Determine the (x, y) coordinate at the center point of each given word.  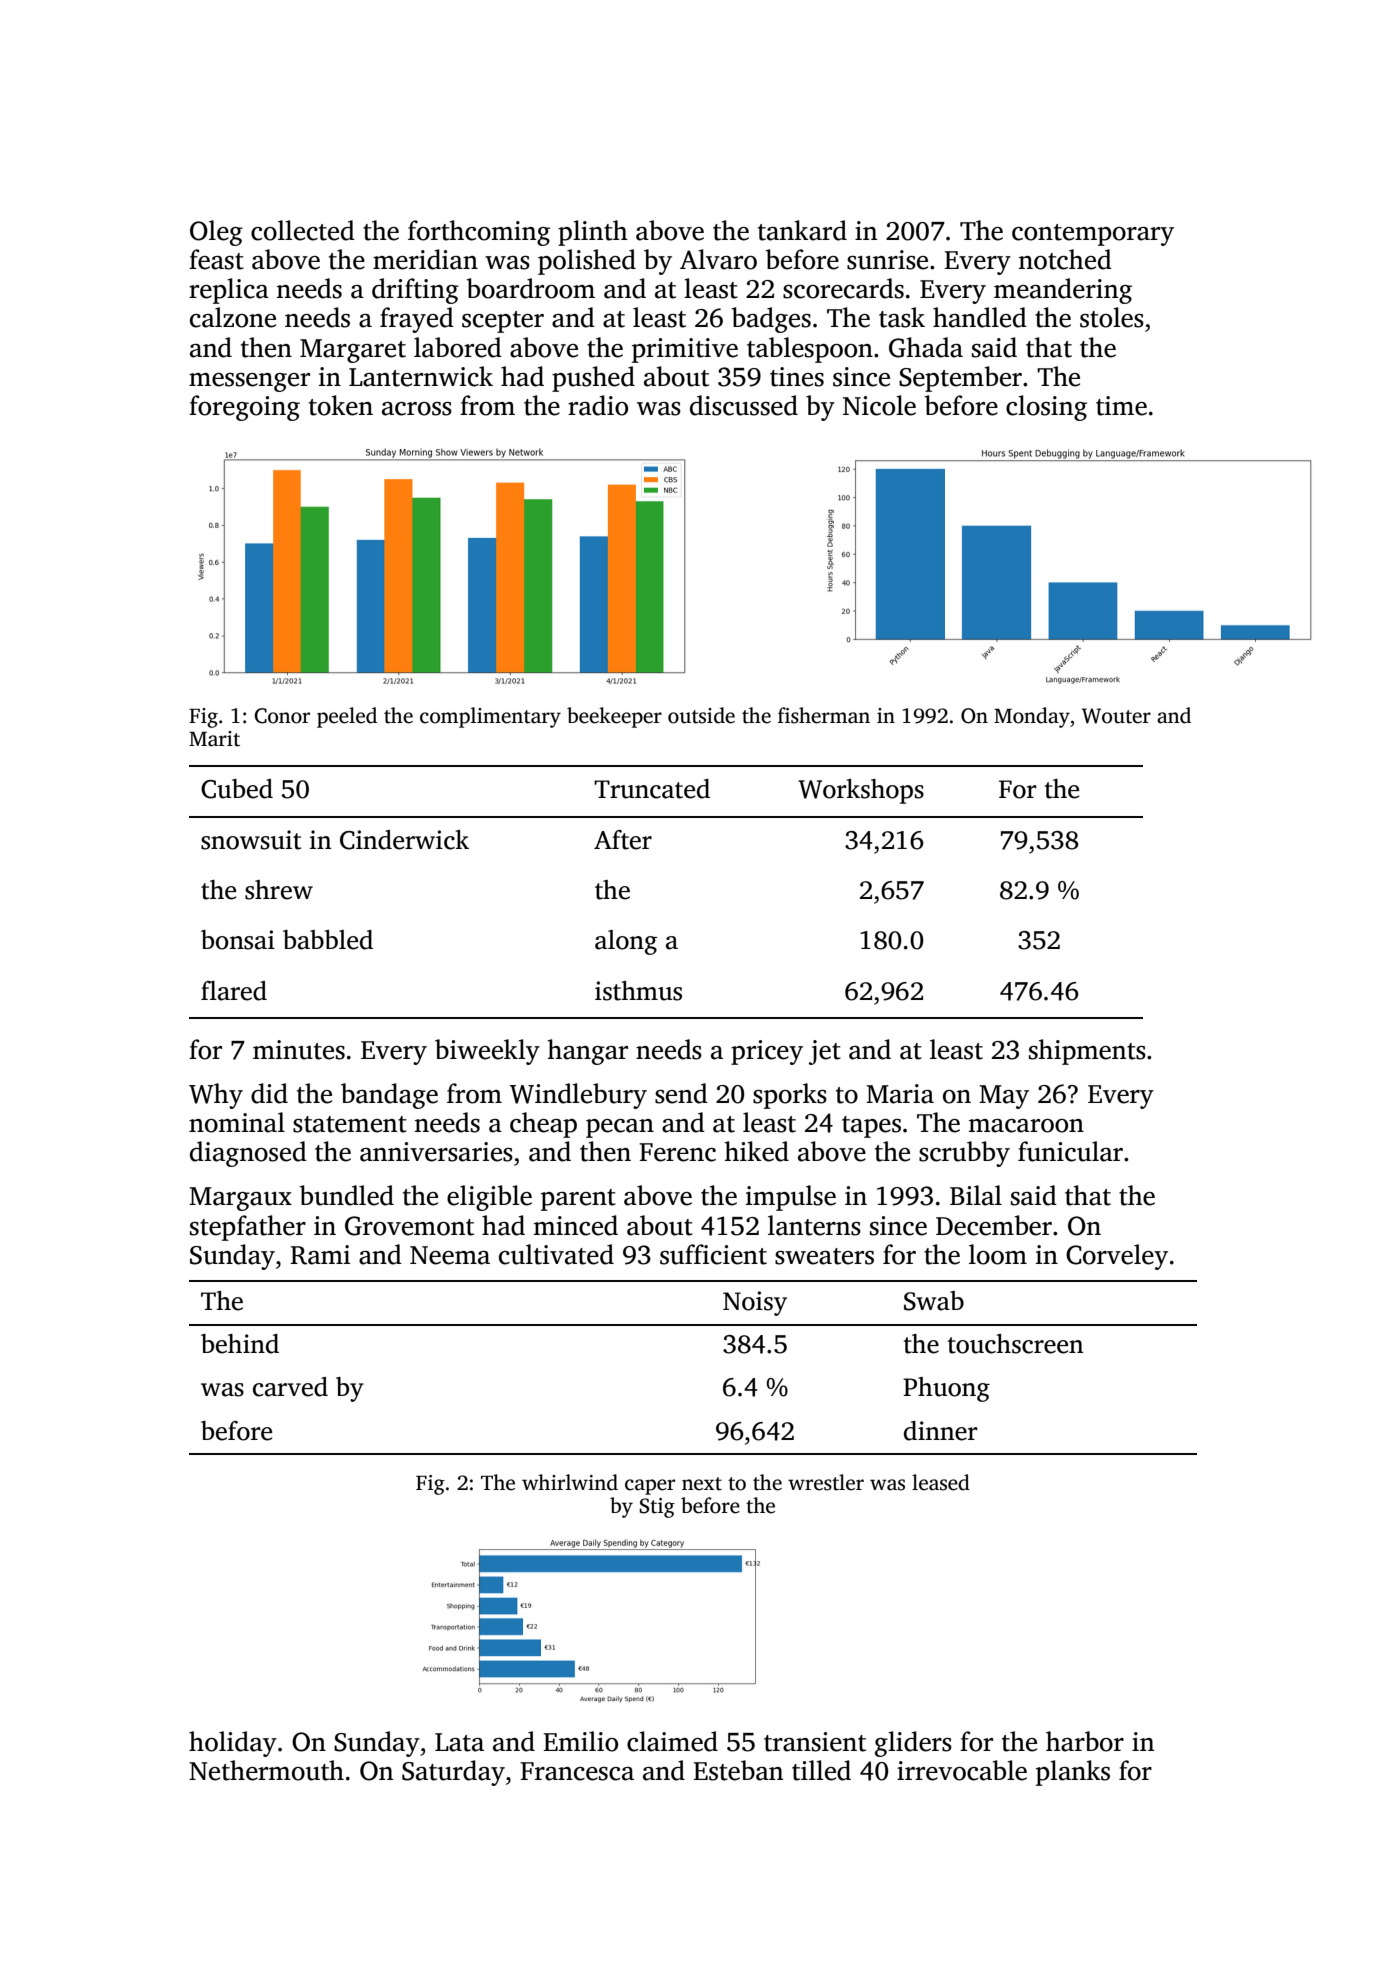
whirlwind (570, 1482)
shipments (1087, 1052)
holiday (233, 1744)
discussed (744, 405)
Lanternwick (421, 376)
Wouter (1116, 716)
